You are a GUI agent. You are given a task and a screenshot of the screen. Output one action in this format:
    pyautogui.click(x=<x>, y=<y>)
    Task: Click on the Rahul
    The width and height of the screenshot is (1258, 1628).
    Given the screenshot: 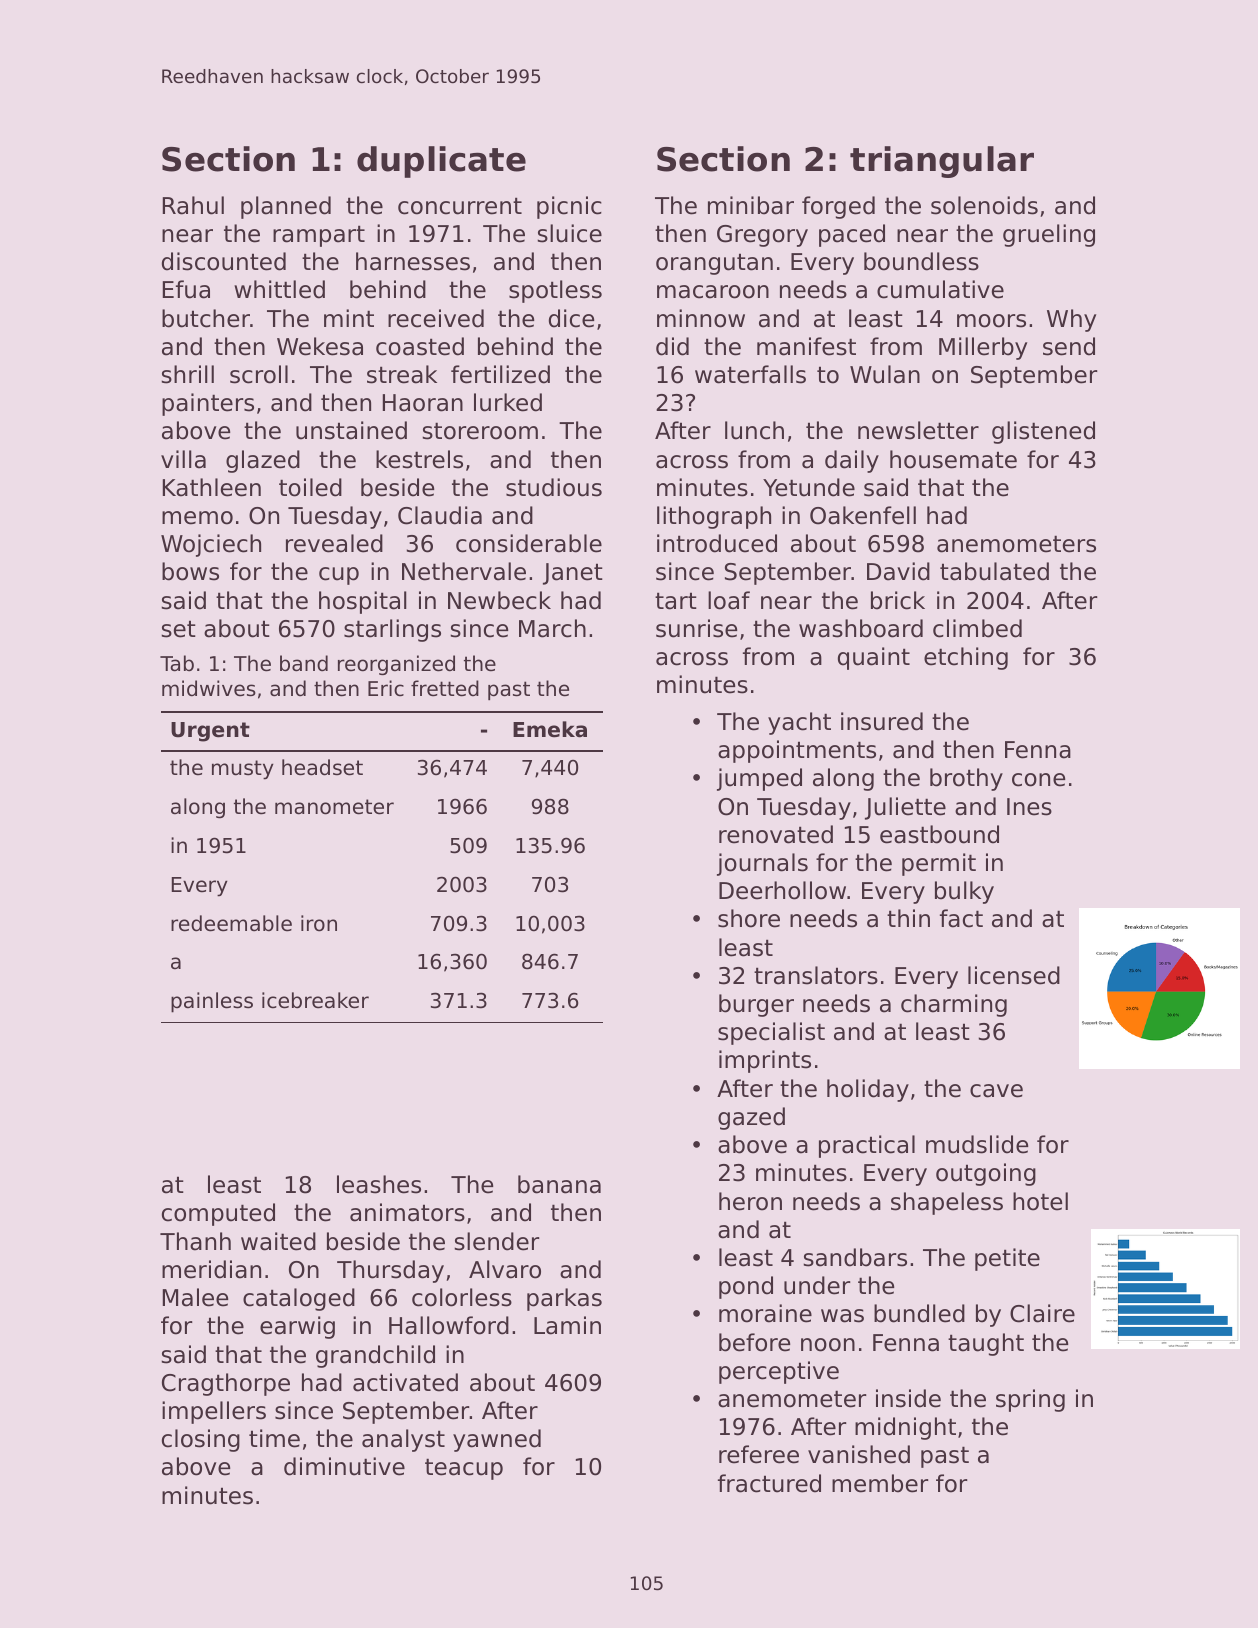 What is the action you would take?
    pyautogui.click(x=193, y=205)
